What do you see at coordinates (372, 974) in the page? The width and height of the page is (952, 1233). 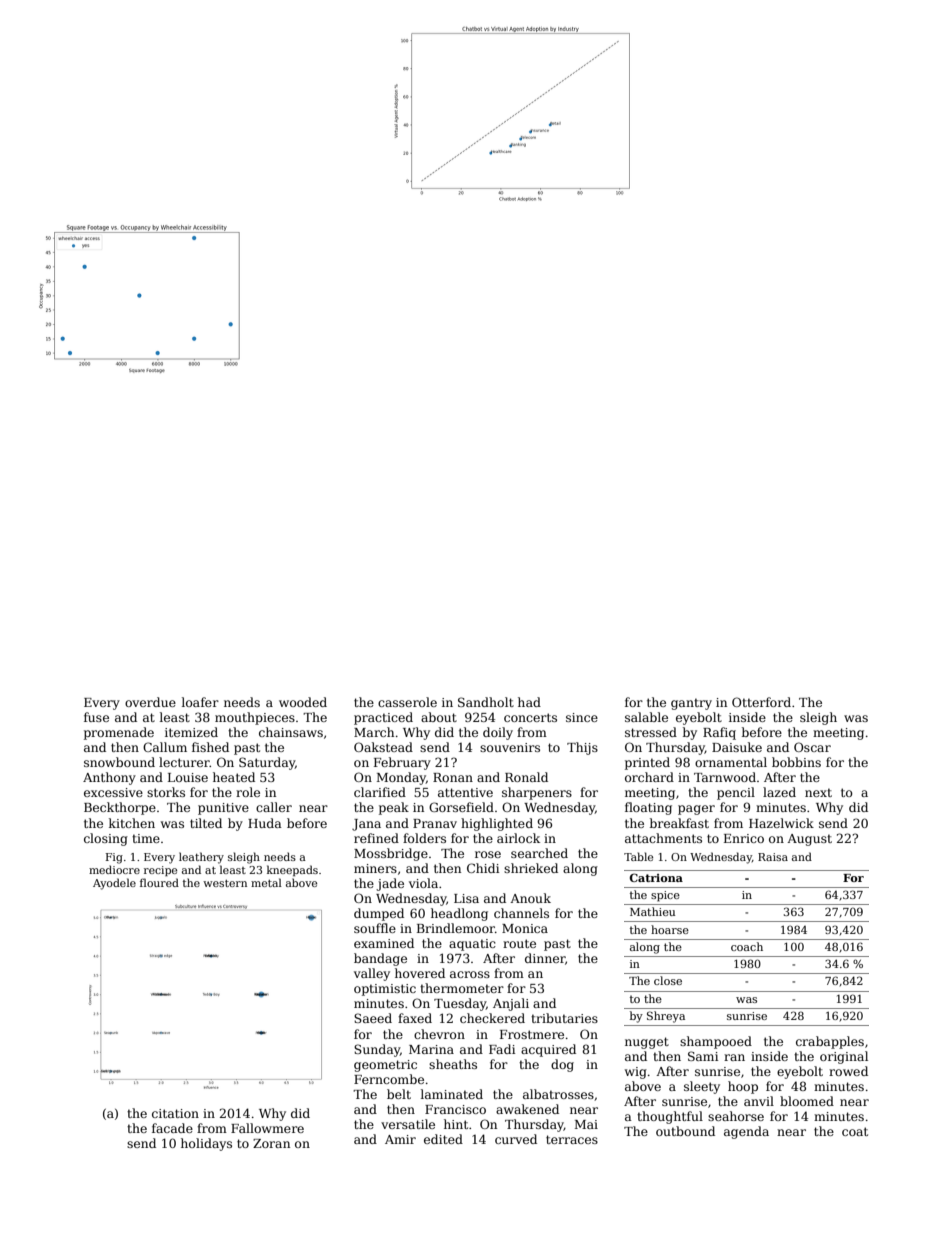 I see `valley` at bounding box center [372, 974].
